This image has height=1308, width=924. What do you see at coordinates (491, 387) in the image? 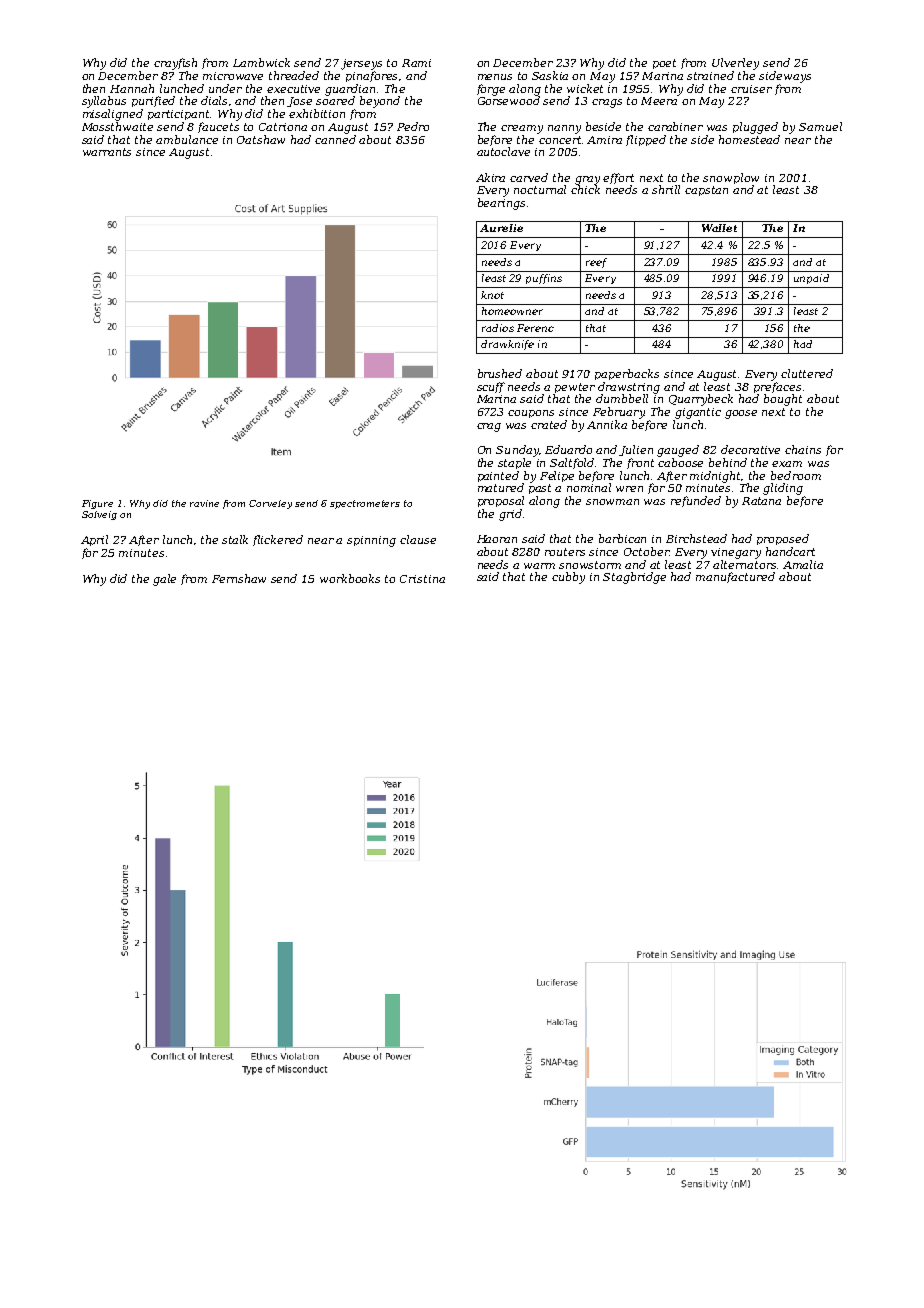
I see `scuff` at bounding box center [491, 387].
